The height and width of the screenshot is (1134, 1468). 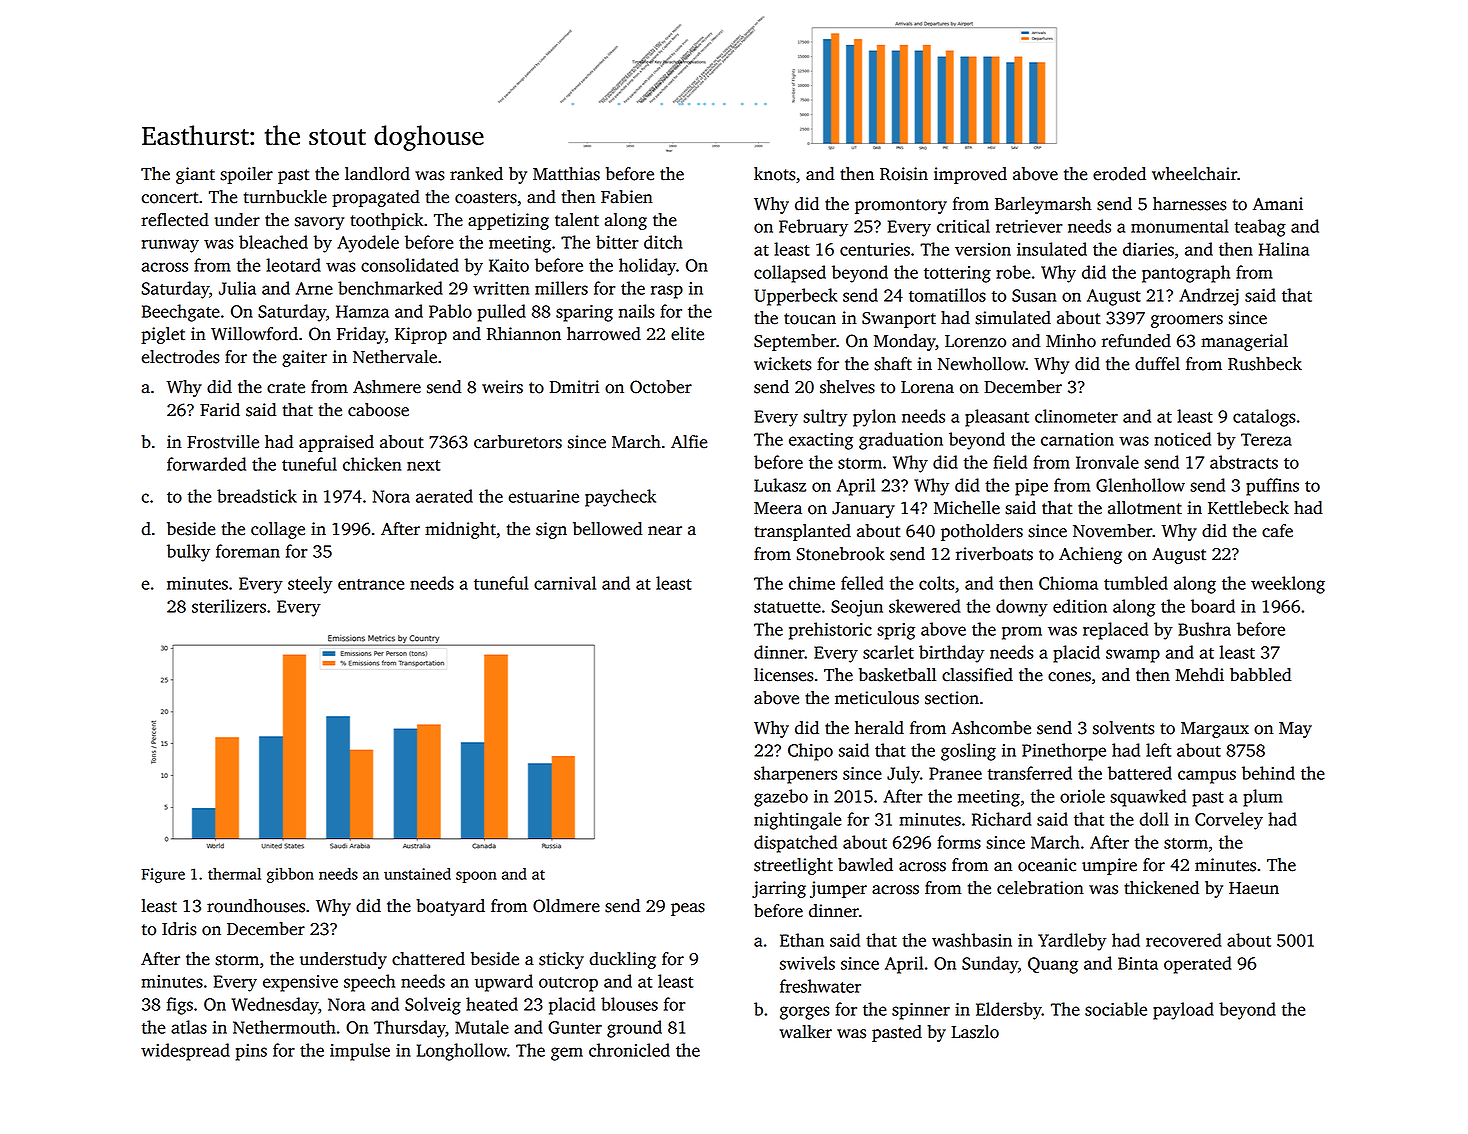 What do you see at coordinates (802, 940) in the screenshot?
I see `Ethan` at bounding box center [802, 940].
